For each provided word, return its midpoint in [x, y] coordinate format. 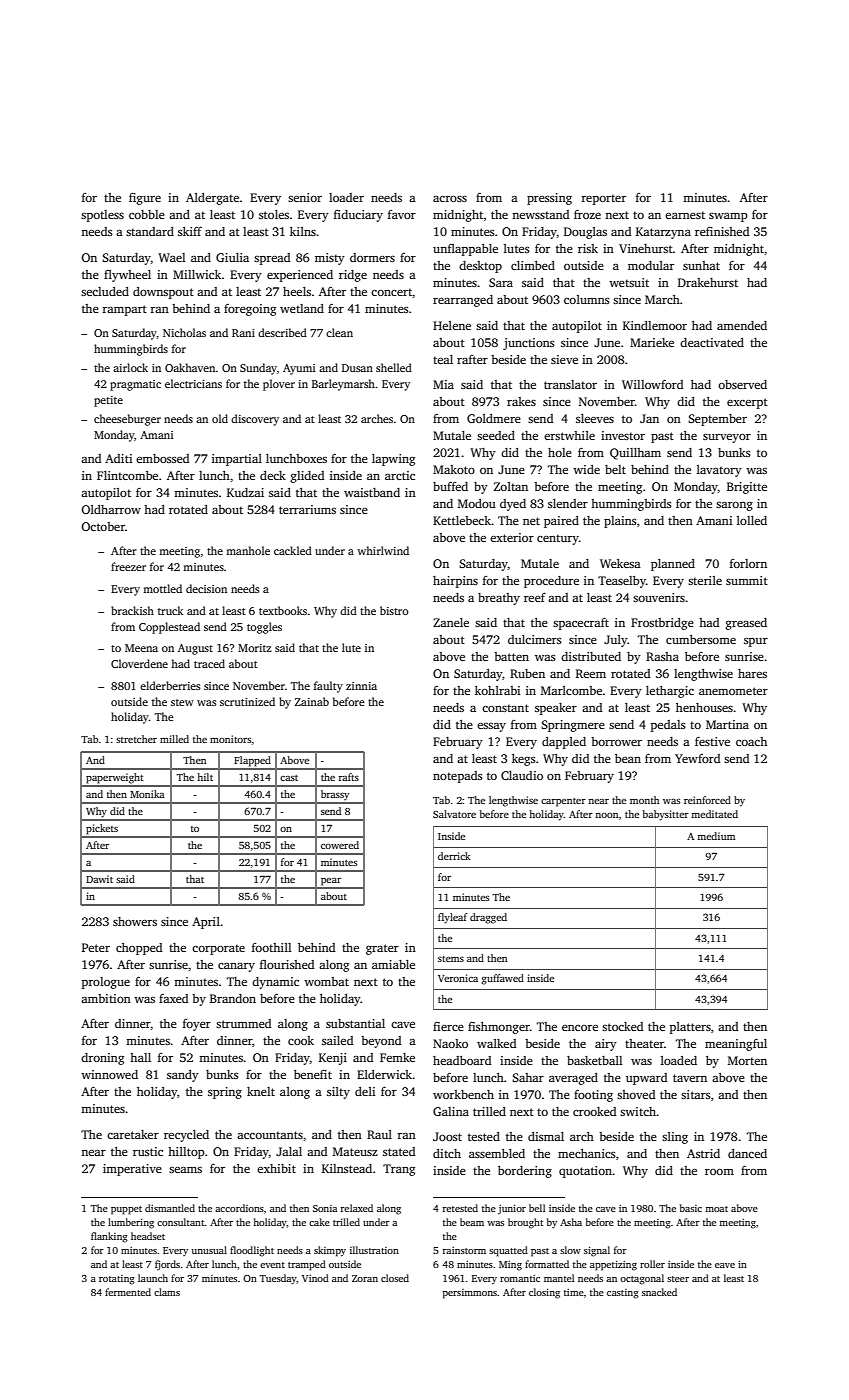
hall [140, 1057]
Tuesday [278, 1279]
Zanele [451, 622]
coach [751, 741]
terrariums [307, 509]
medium [716, 836]
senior [305, 197]
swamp [728, 217]
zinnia [361, 686]
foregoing [250, 310]
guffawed [502, 979]
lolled [752, 520]
